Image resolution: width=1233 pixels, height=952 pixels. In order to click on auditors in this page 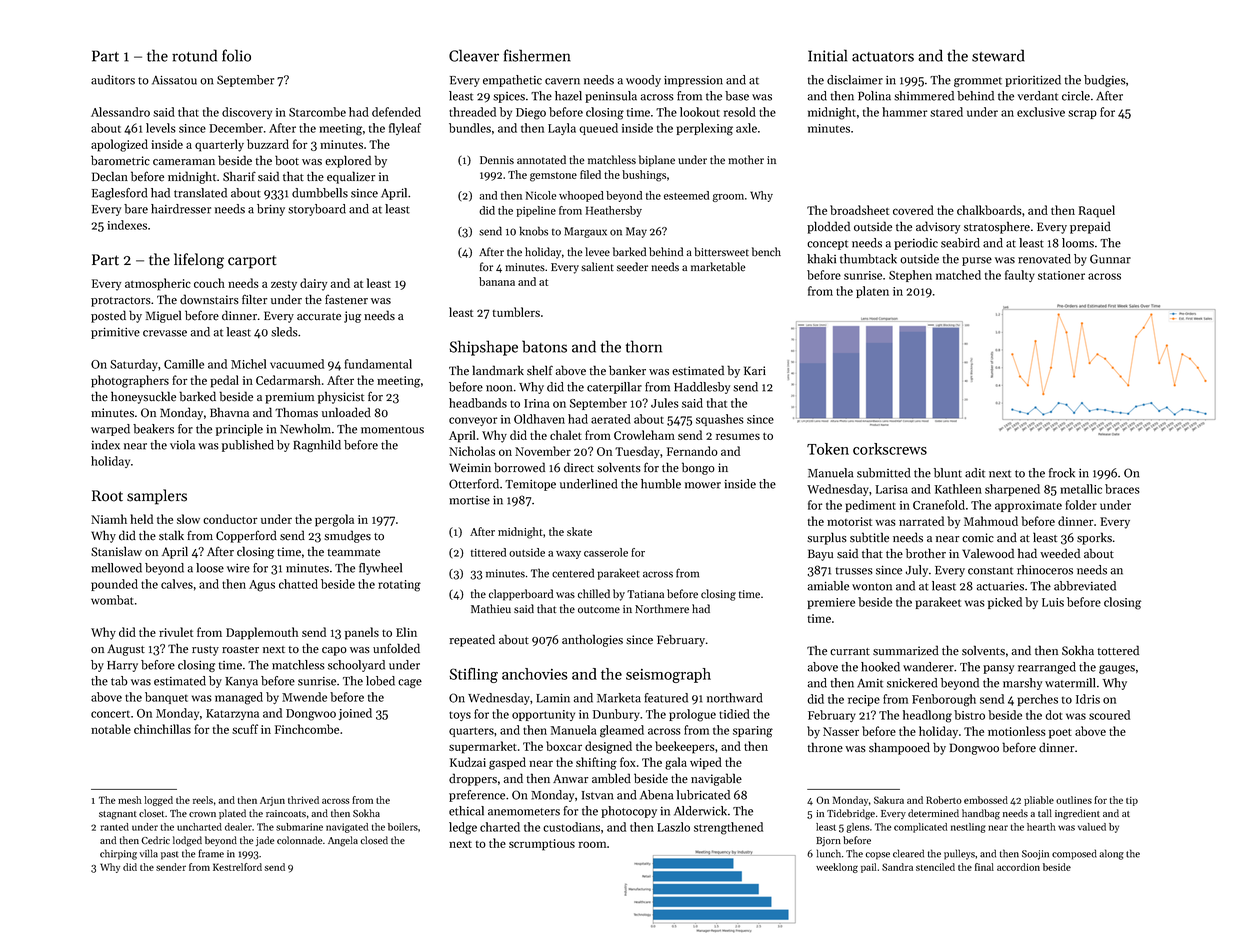, I will do `click(113, 80)`.
